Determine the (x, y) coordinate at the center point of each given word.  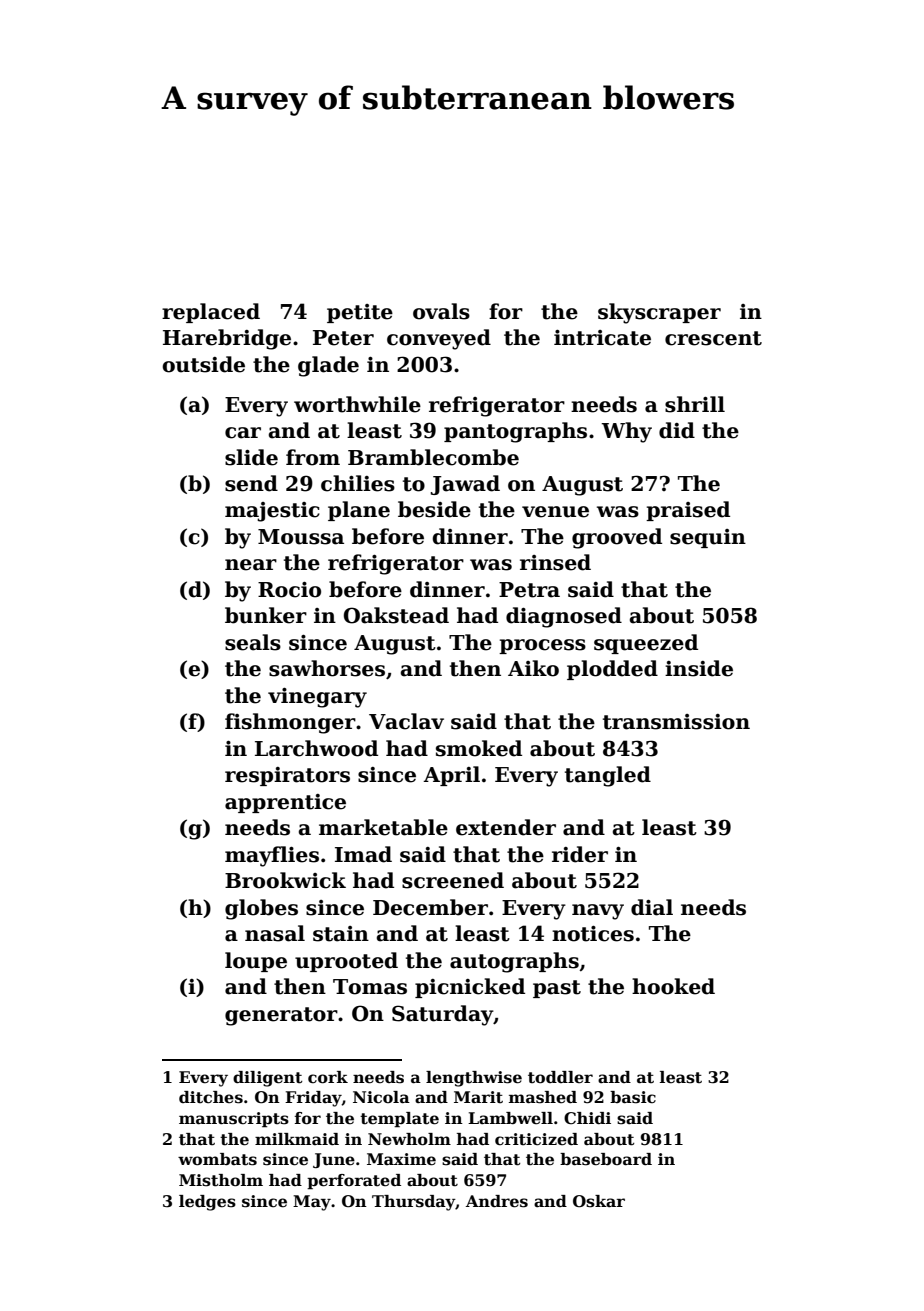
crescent (713, 338)
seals (253, 642)
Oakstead (396, 615)
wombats (217, 1159)
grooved (617, 538)
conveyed (439, 339)
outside (203, 364)
